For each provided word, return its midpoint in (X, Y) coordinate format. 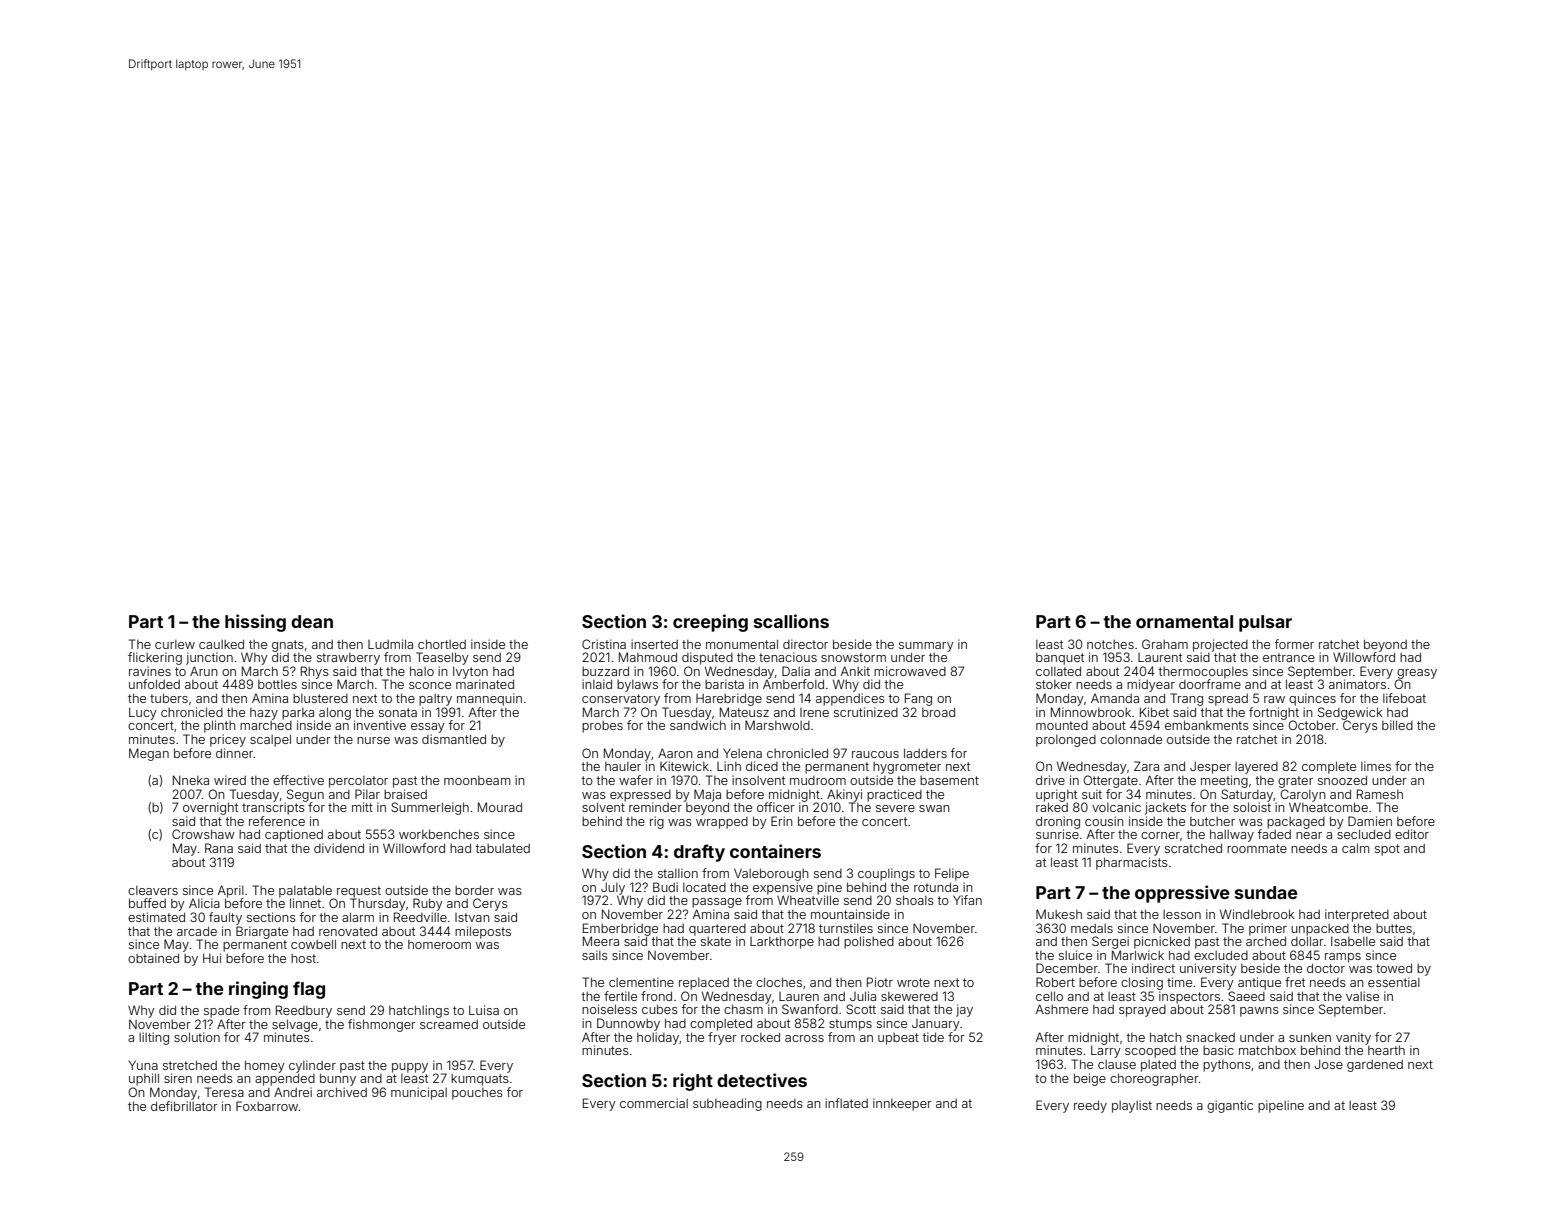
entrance (1289, 657)
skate (716, 941)
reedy (1090, 1106)
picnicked (1162, 942)
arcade (197, 931)
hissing (255, 623)
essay (428, 728)
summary (926, 647)
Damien (1370, 821)
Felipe (952, 874)
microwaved (910, 671)
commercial (654, 1103)
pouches (477, 1094)
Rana (219, 848)
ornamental (1184, 621)
